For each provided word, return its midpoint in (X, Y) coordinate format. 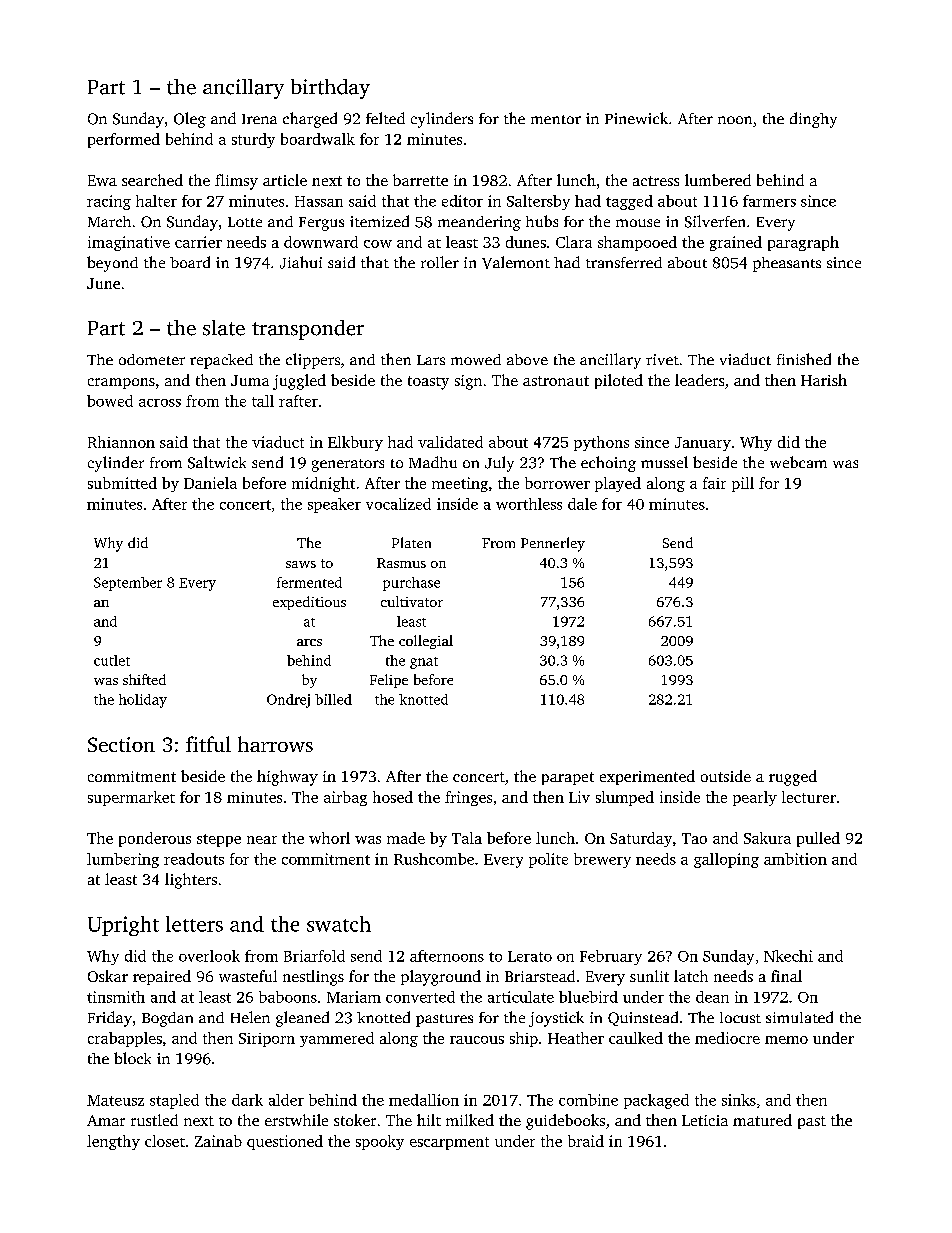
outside (726, 776)
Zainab (218, 1141)
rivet (662, 359)
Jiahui (301, 262)
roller (440, 262)
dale (582, 504)
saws (301, 564)
